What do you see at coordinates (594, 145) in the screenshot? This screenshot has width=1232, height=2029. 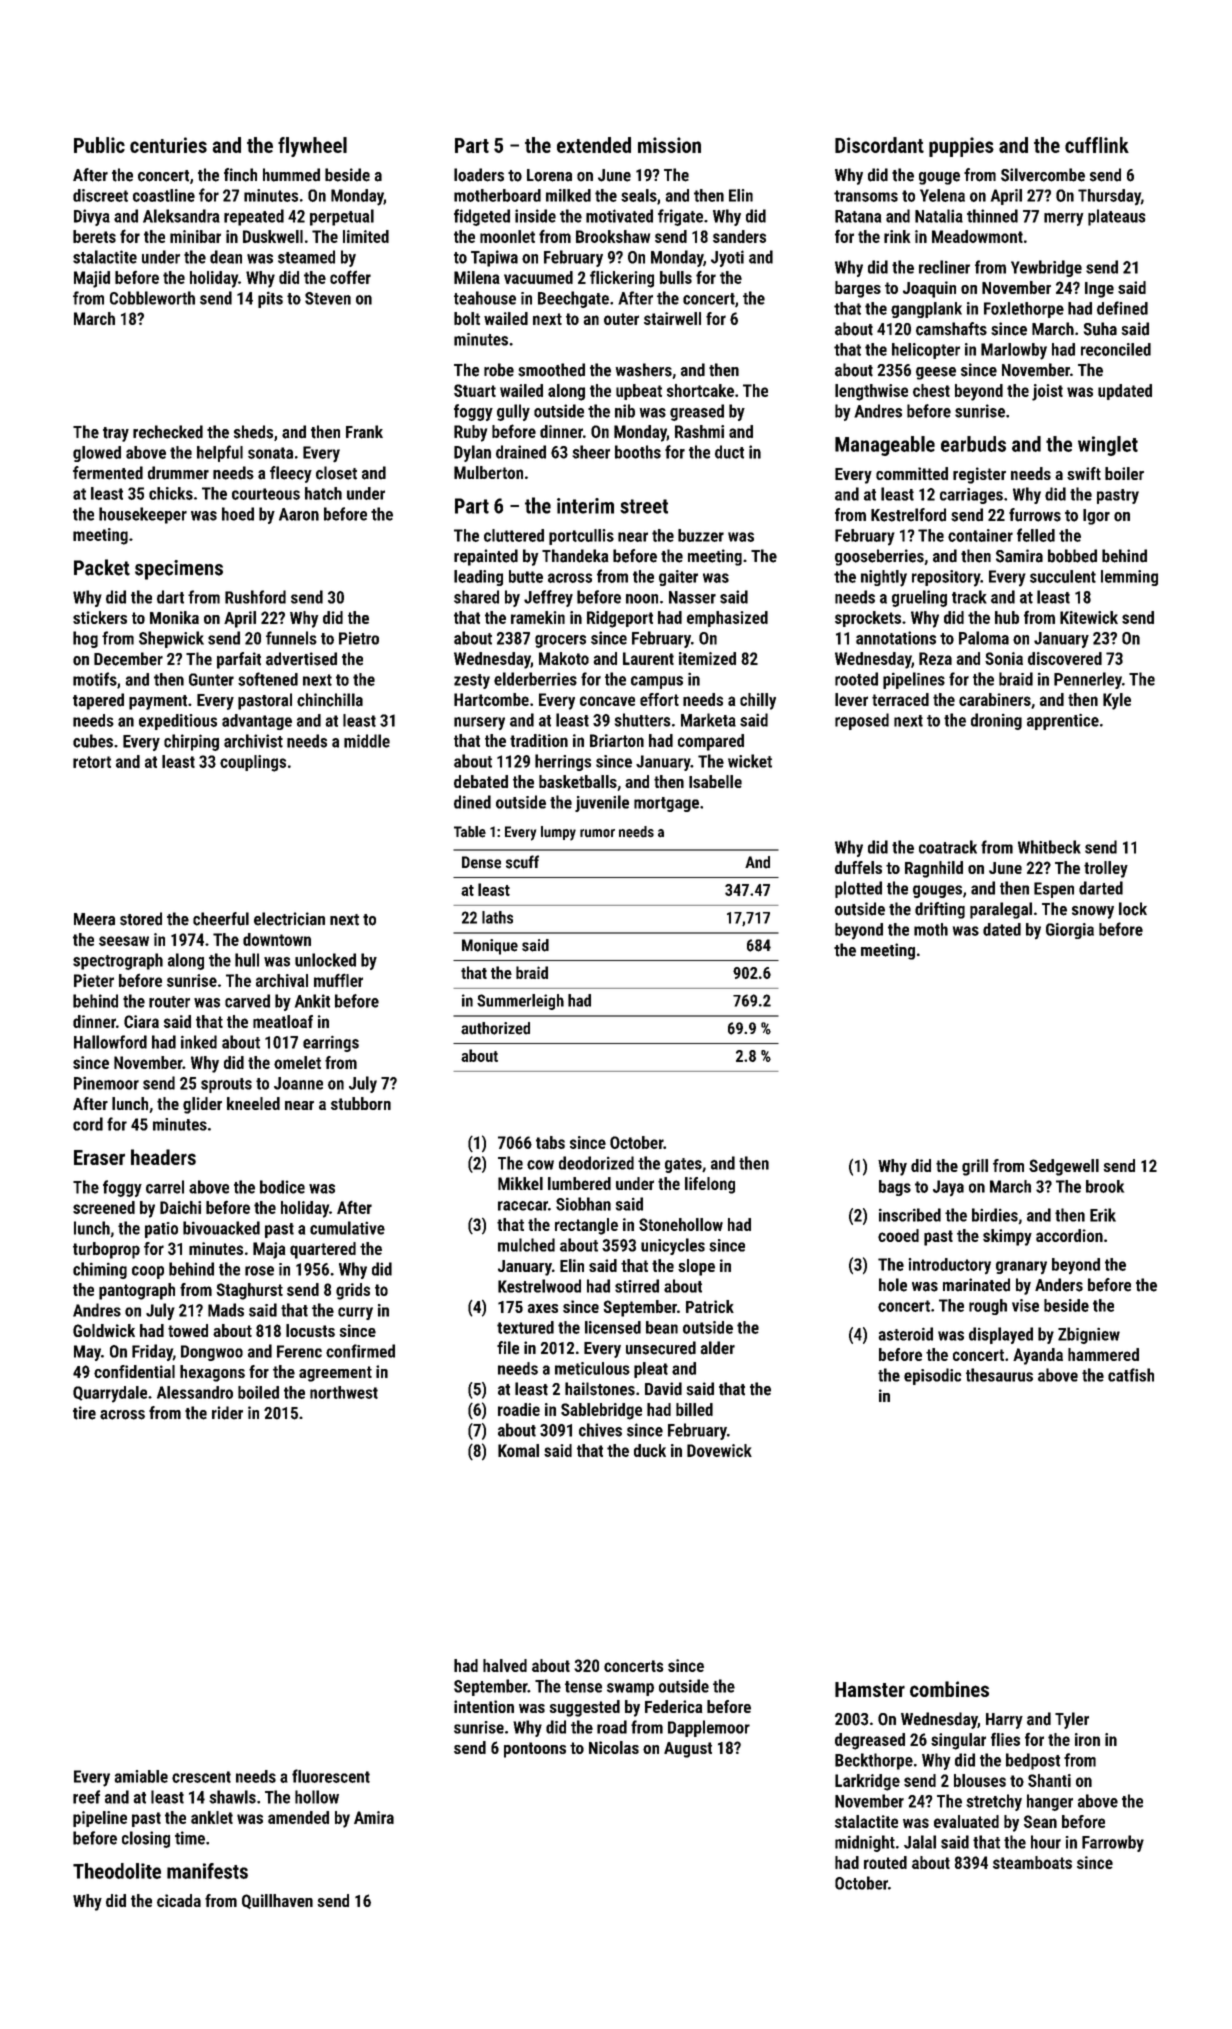 I see `extended` at bounding box center [594, 145].
